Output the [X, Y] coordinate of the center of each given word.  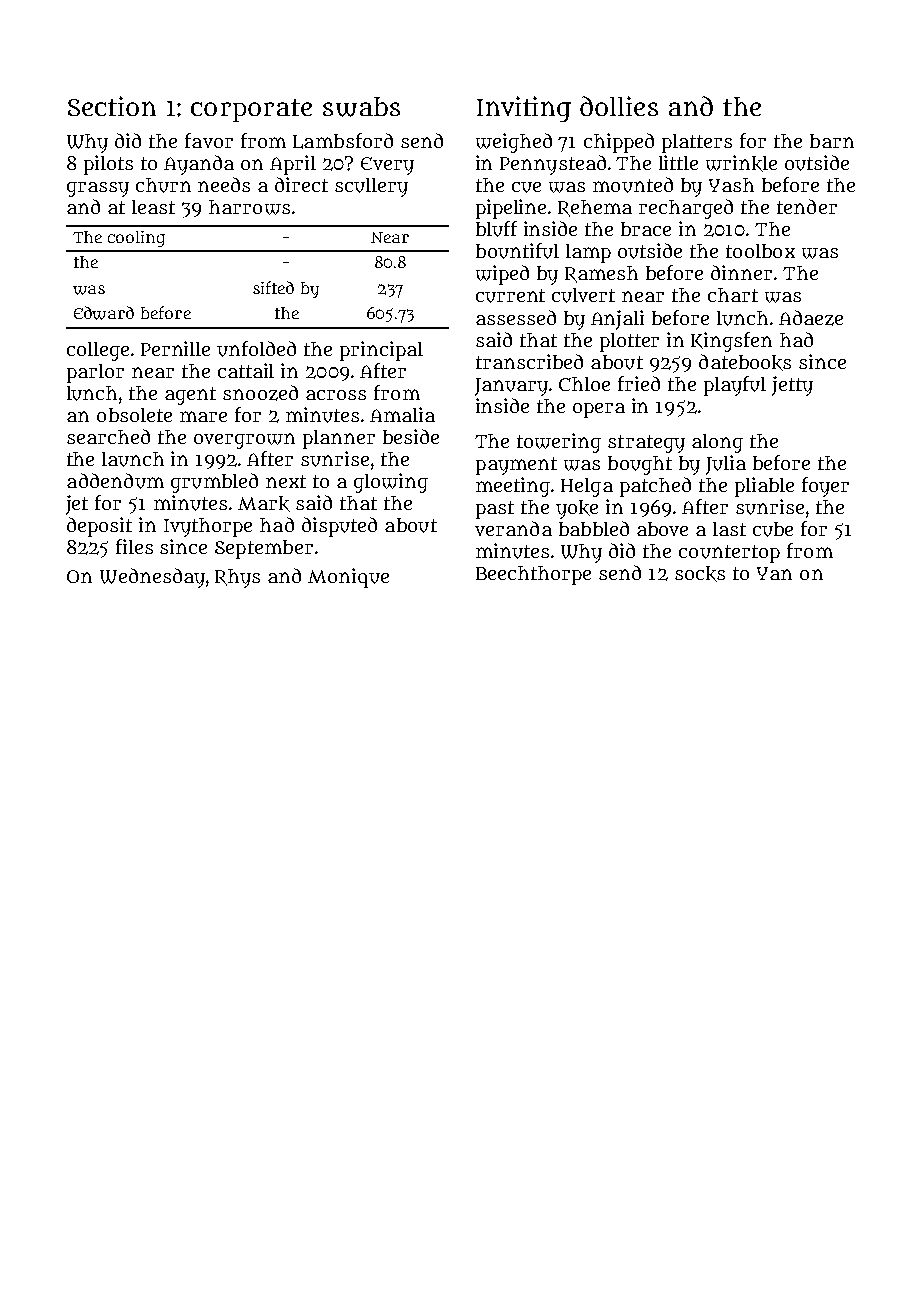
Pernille [175, 348]
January [511, 387]
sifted [273, 287]
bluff [496, 229]
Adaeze [811, 318]
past [495, 510]
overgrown [244, 441]
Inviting [524, 109]
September [264, 549]
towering [559, 443]
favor [209, 140]
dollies [619, 106]
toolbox [760, 251]
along [717, 443]
